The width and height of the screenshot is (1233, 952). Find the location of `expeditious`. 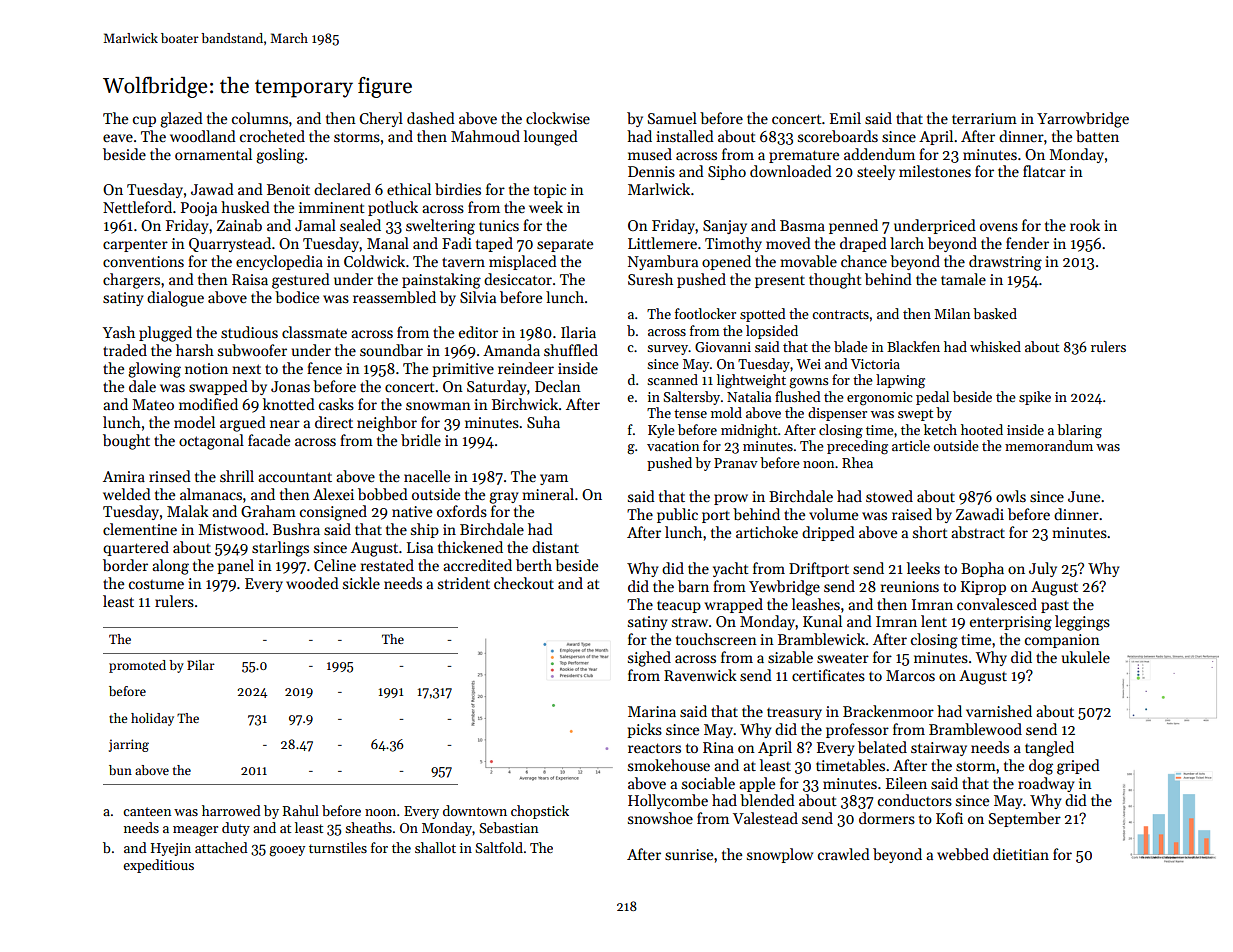

expeditious is located at coordinates (158, 866).
